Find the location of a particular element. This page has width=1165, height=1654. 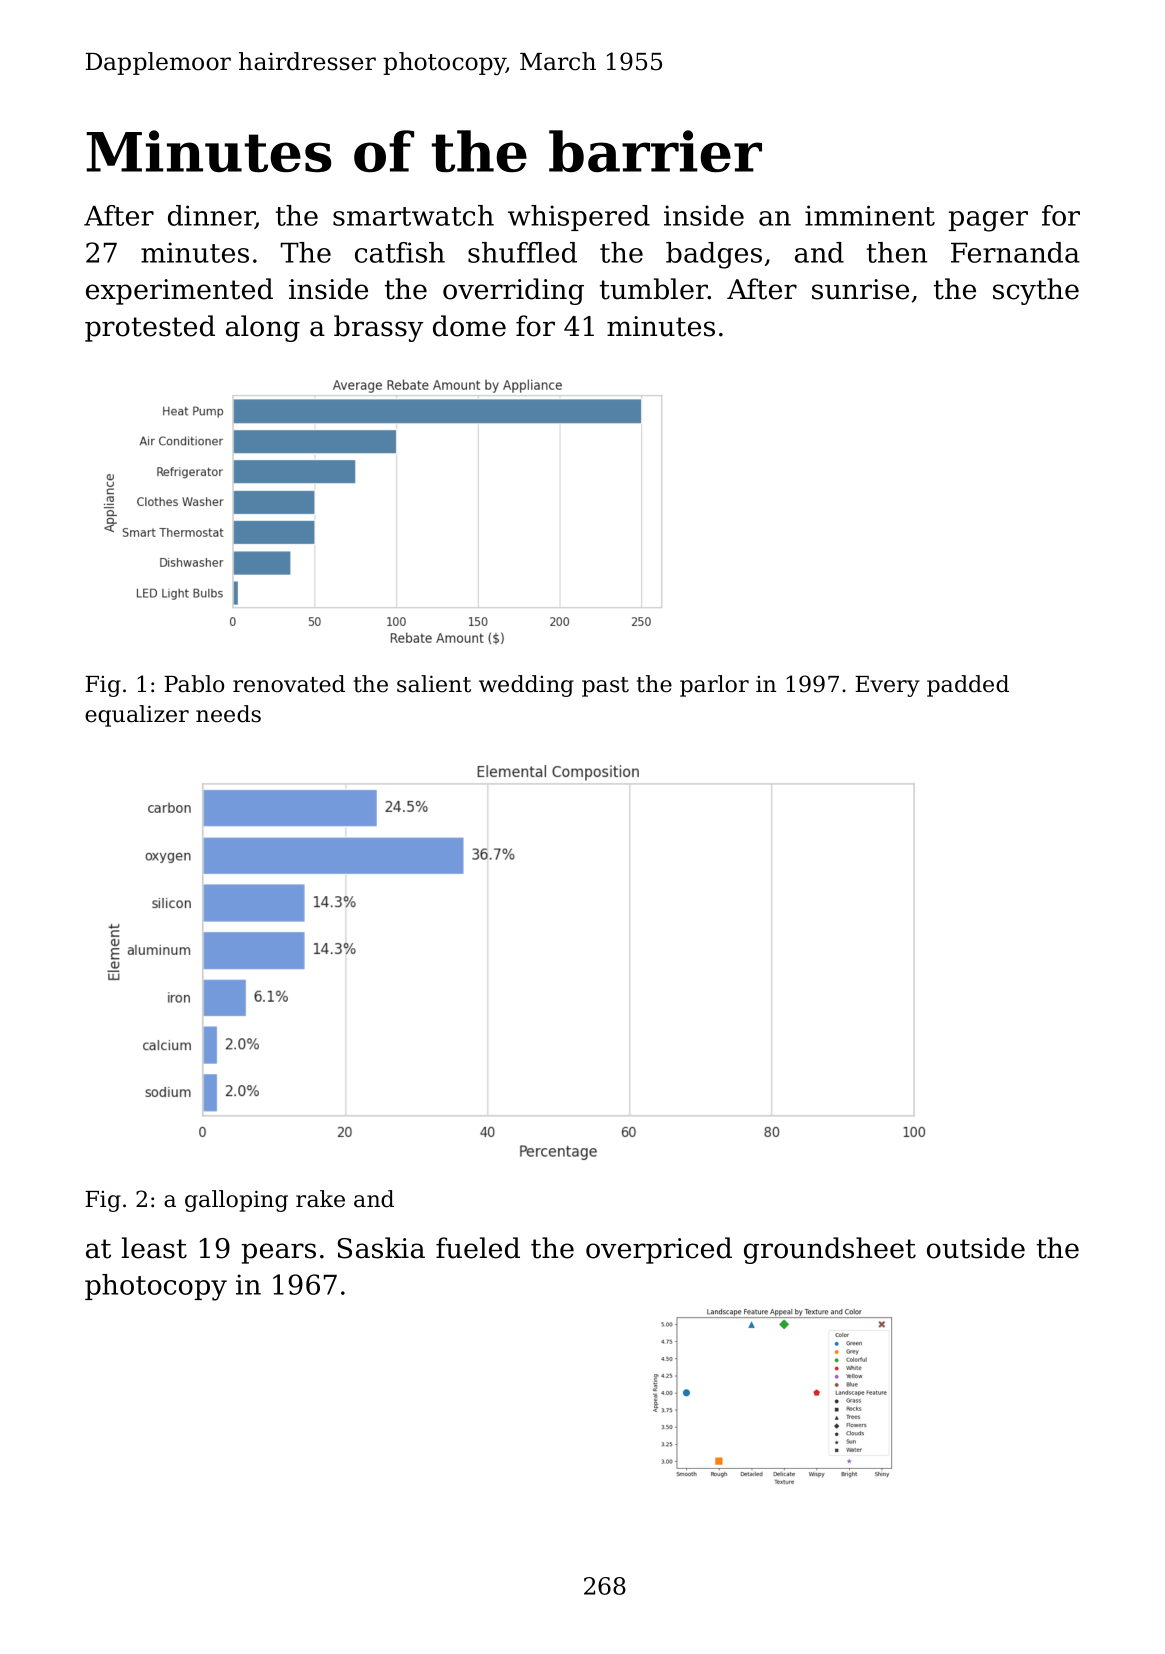

galloping is located at coordinates (236, 1201).
